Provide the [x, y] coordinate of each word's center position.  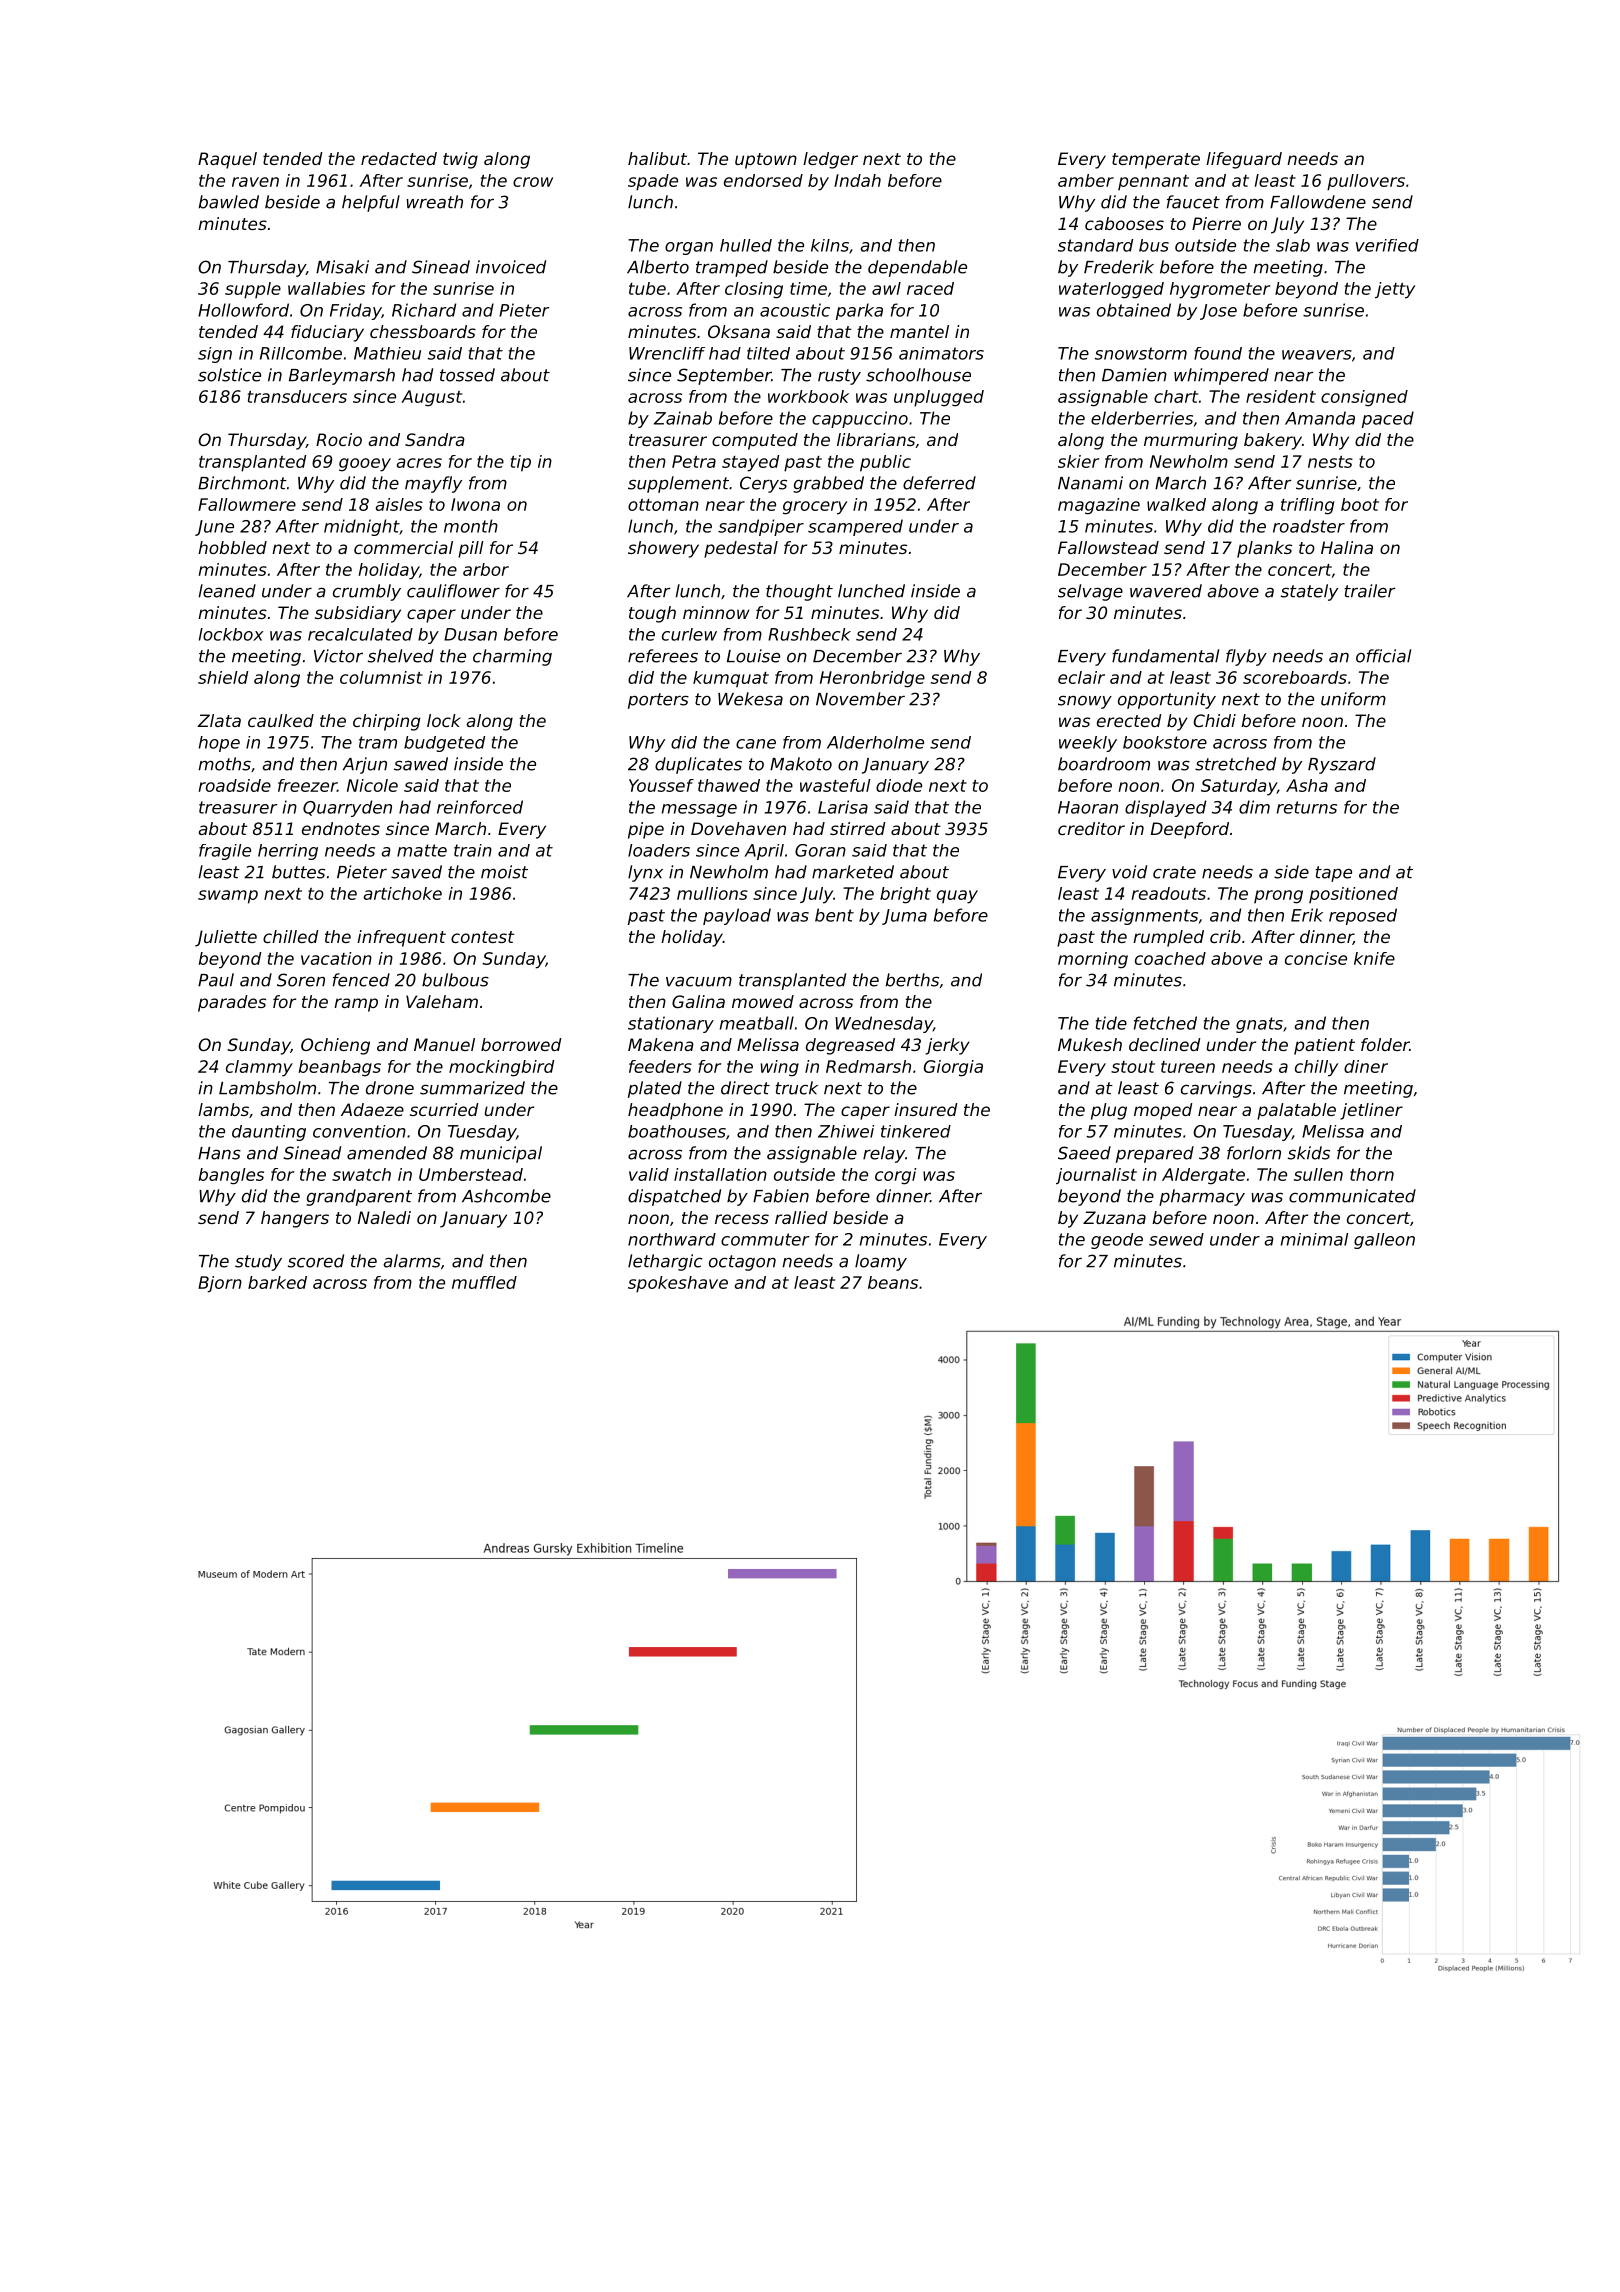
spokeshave [678, 1284]
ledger [830, 160]
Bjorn [220, 1284]
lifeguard [1244, 160]
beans [893, 1282]
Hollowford [243, 310]
